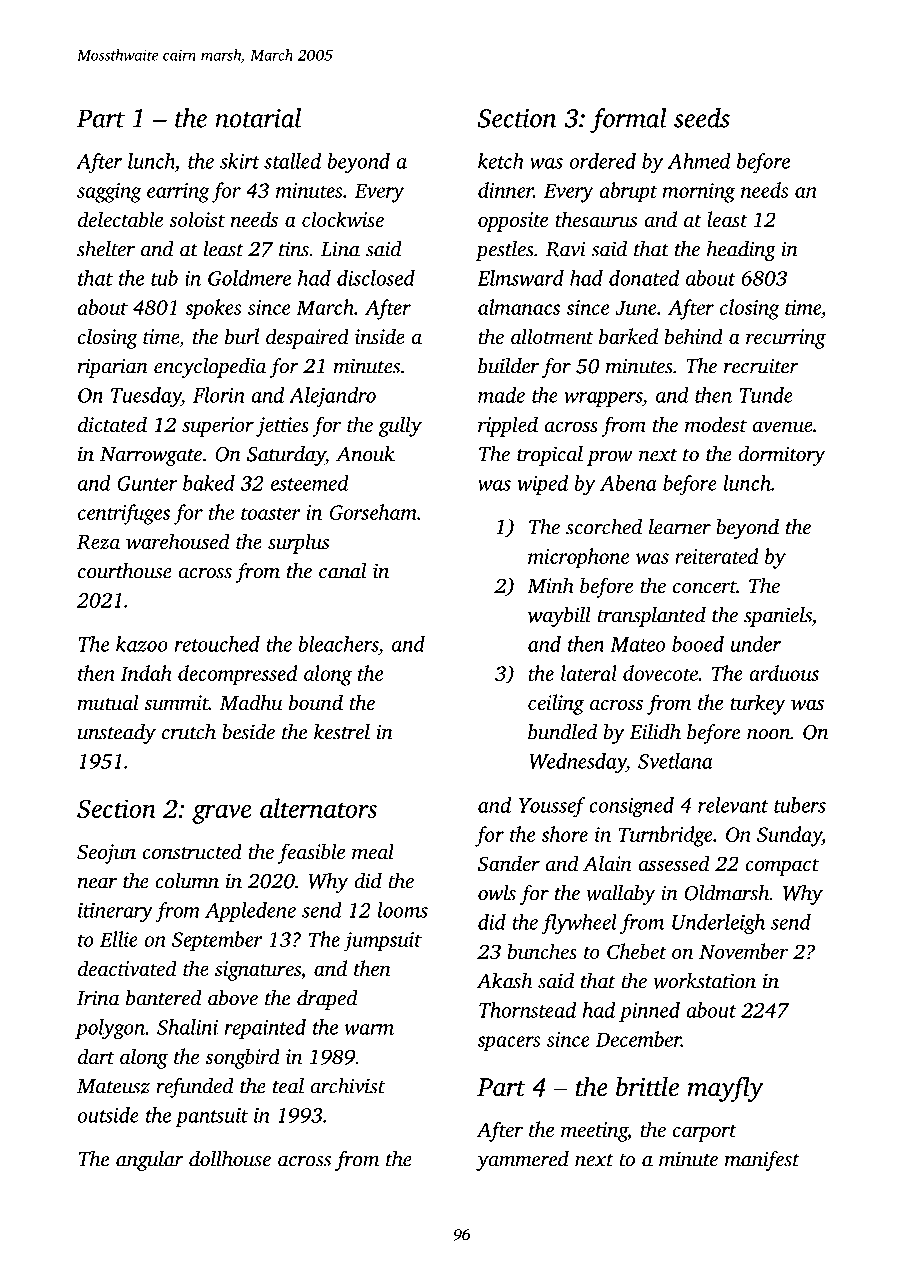  I want to click on kazoo, so click(142, 644).
